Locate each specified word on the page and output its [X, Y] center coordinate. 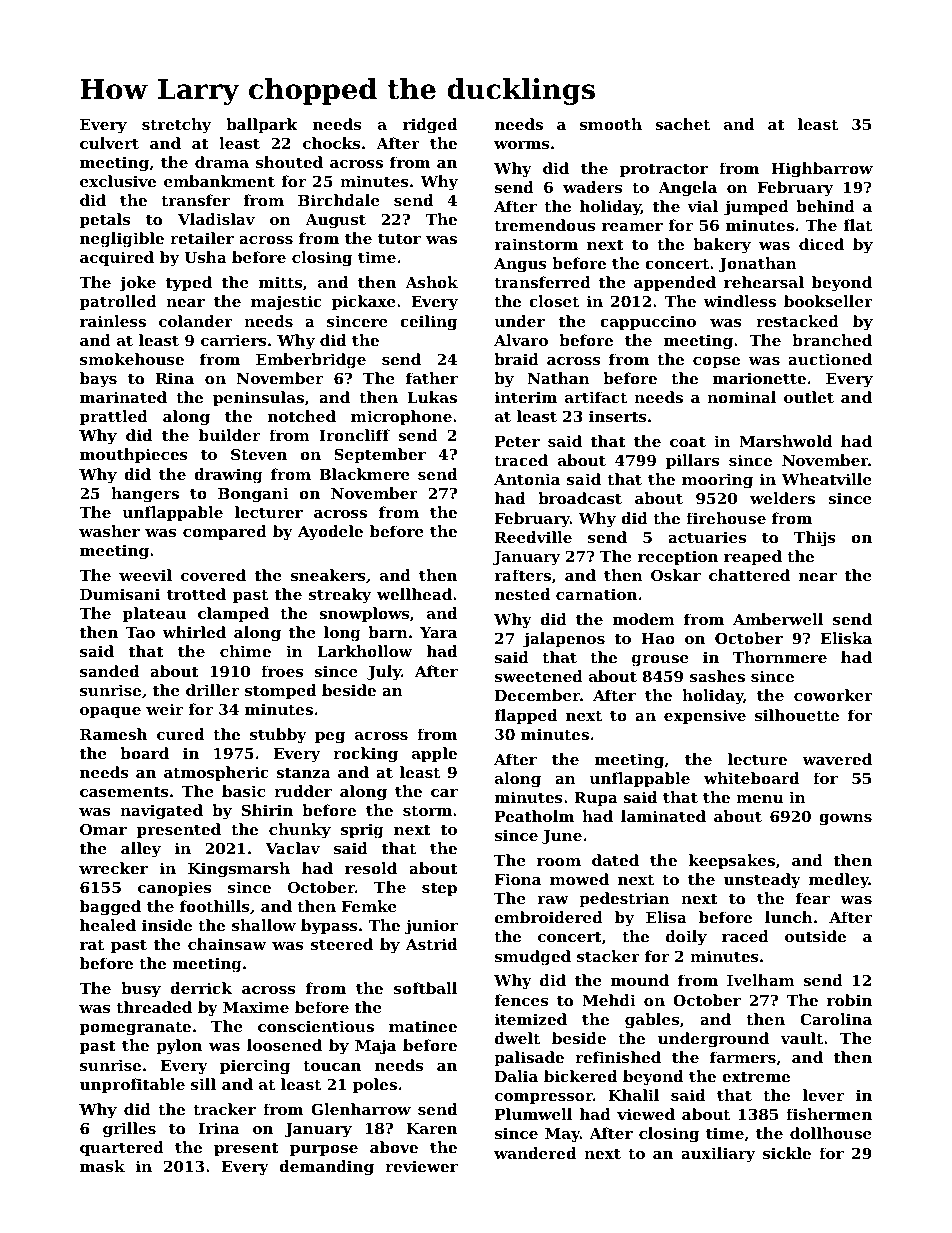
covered [213, 575]
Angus [520, 265]
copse [716, 362]
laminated [663, 816]
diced [821, 244]
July [384, 673]
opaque [110, 712]
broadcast [580, 498]
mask [102, 1166]
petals [105, 220]
